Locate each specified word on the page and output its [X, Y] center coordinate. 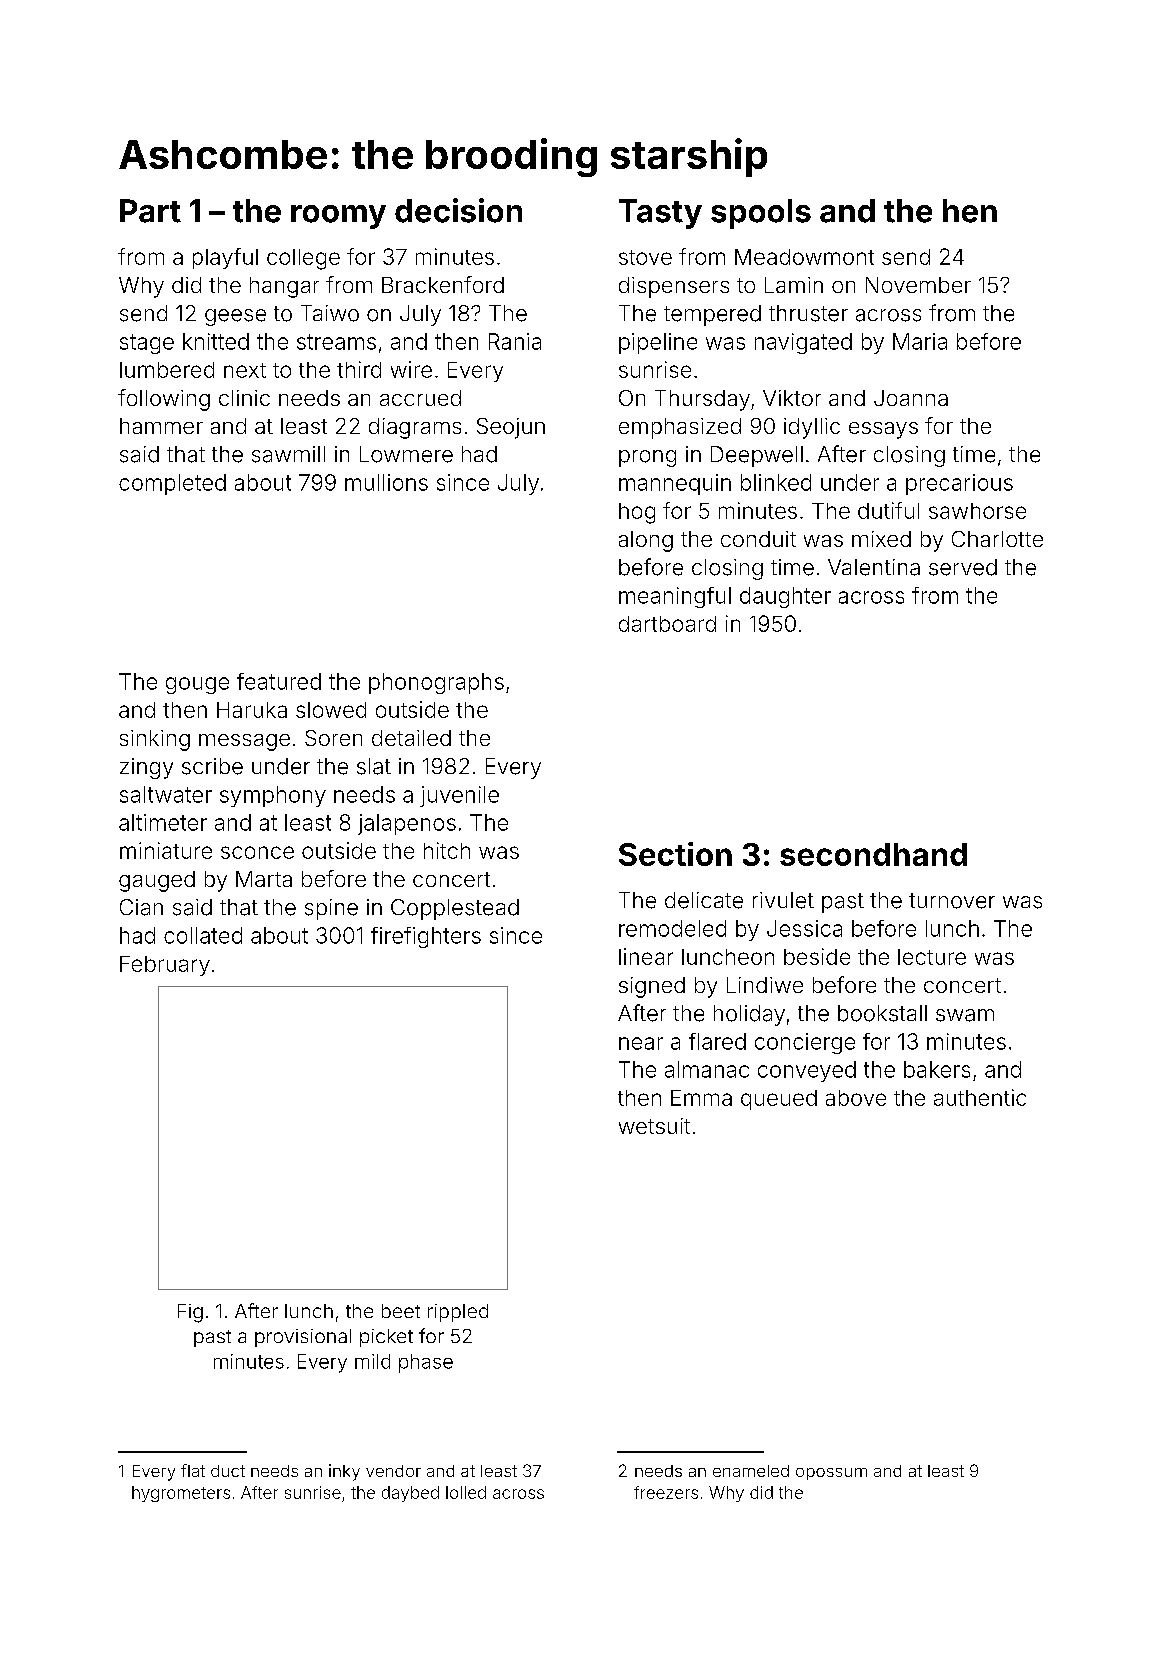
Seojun [511, 428]
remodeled [672, 928]
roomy [338, 217]
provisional [303, 1338]
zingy [146, 768]
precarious [959, 484]
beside [817, 956]
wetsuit [654, 1126]
